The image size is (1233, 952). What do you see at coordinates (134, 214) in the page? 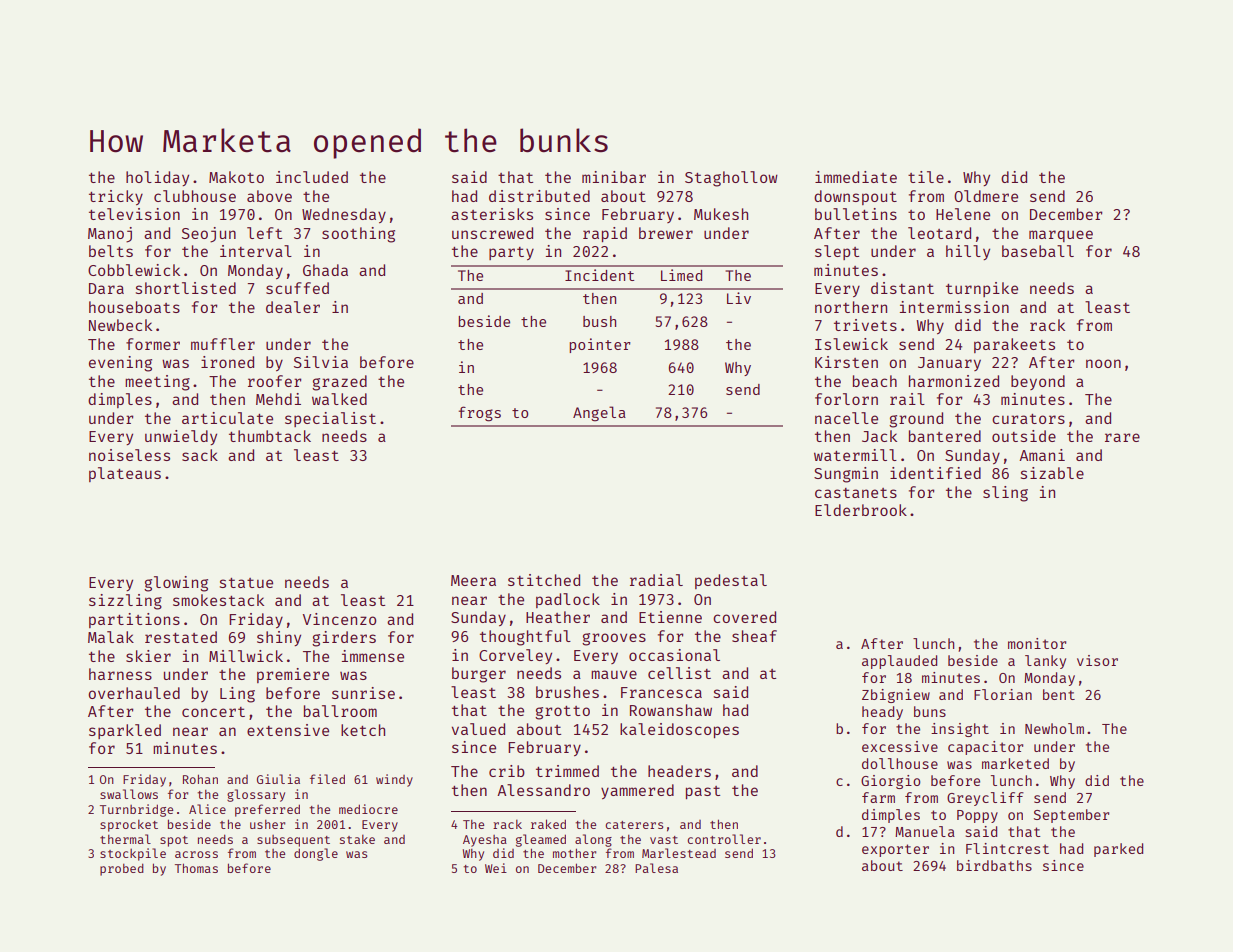
I see `television` at bounding box center [134, 214].
